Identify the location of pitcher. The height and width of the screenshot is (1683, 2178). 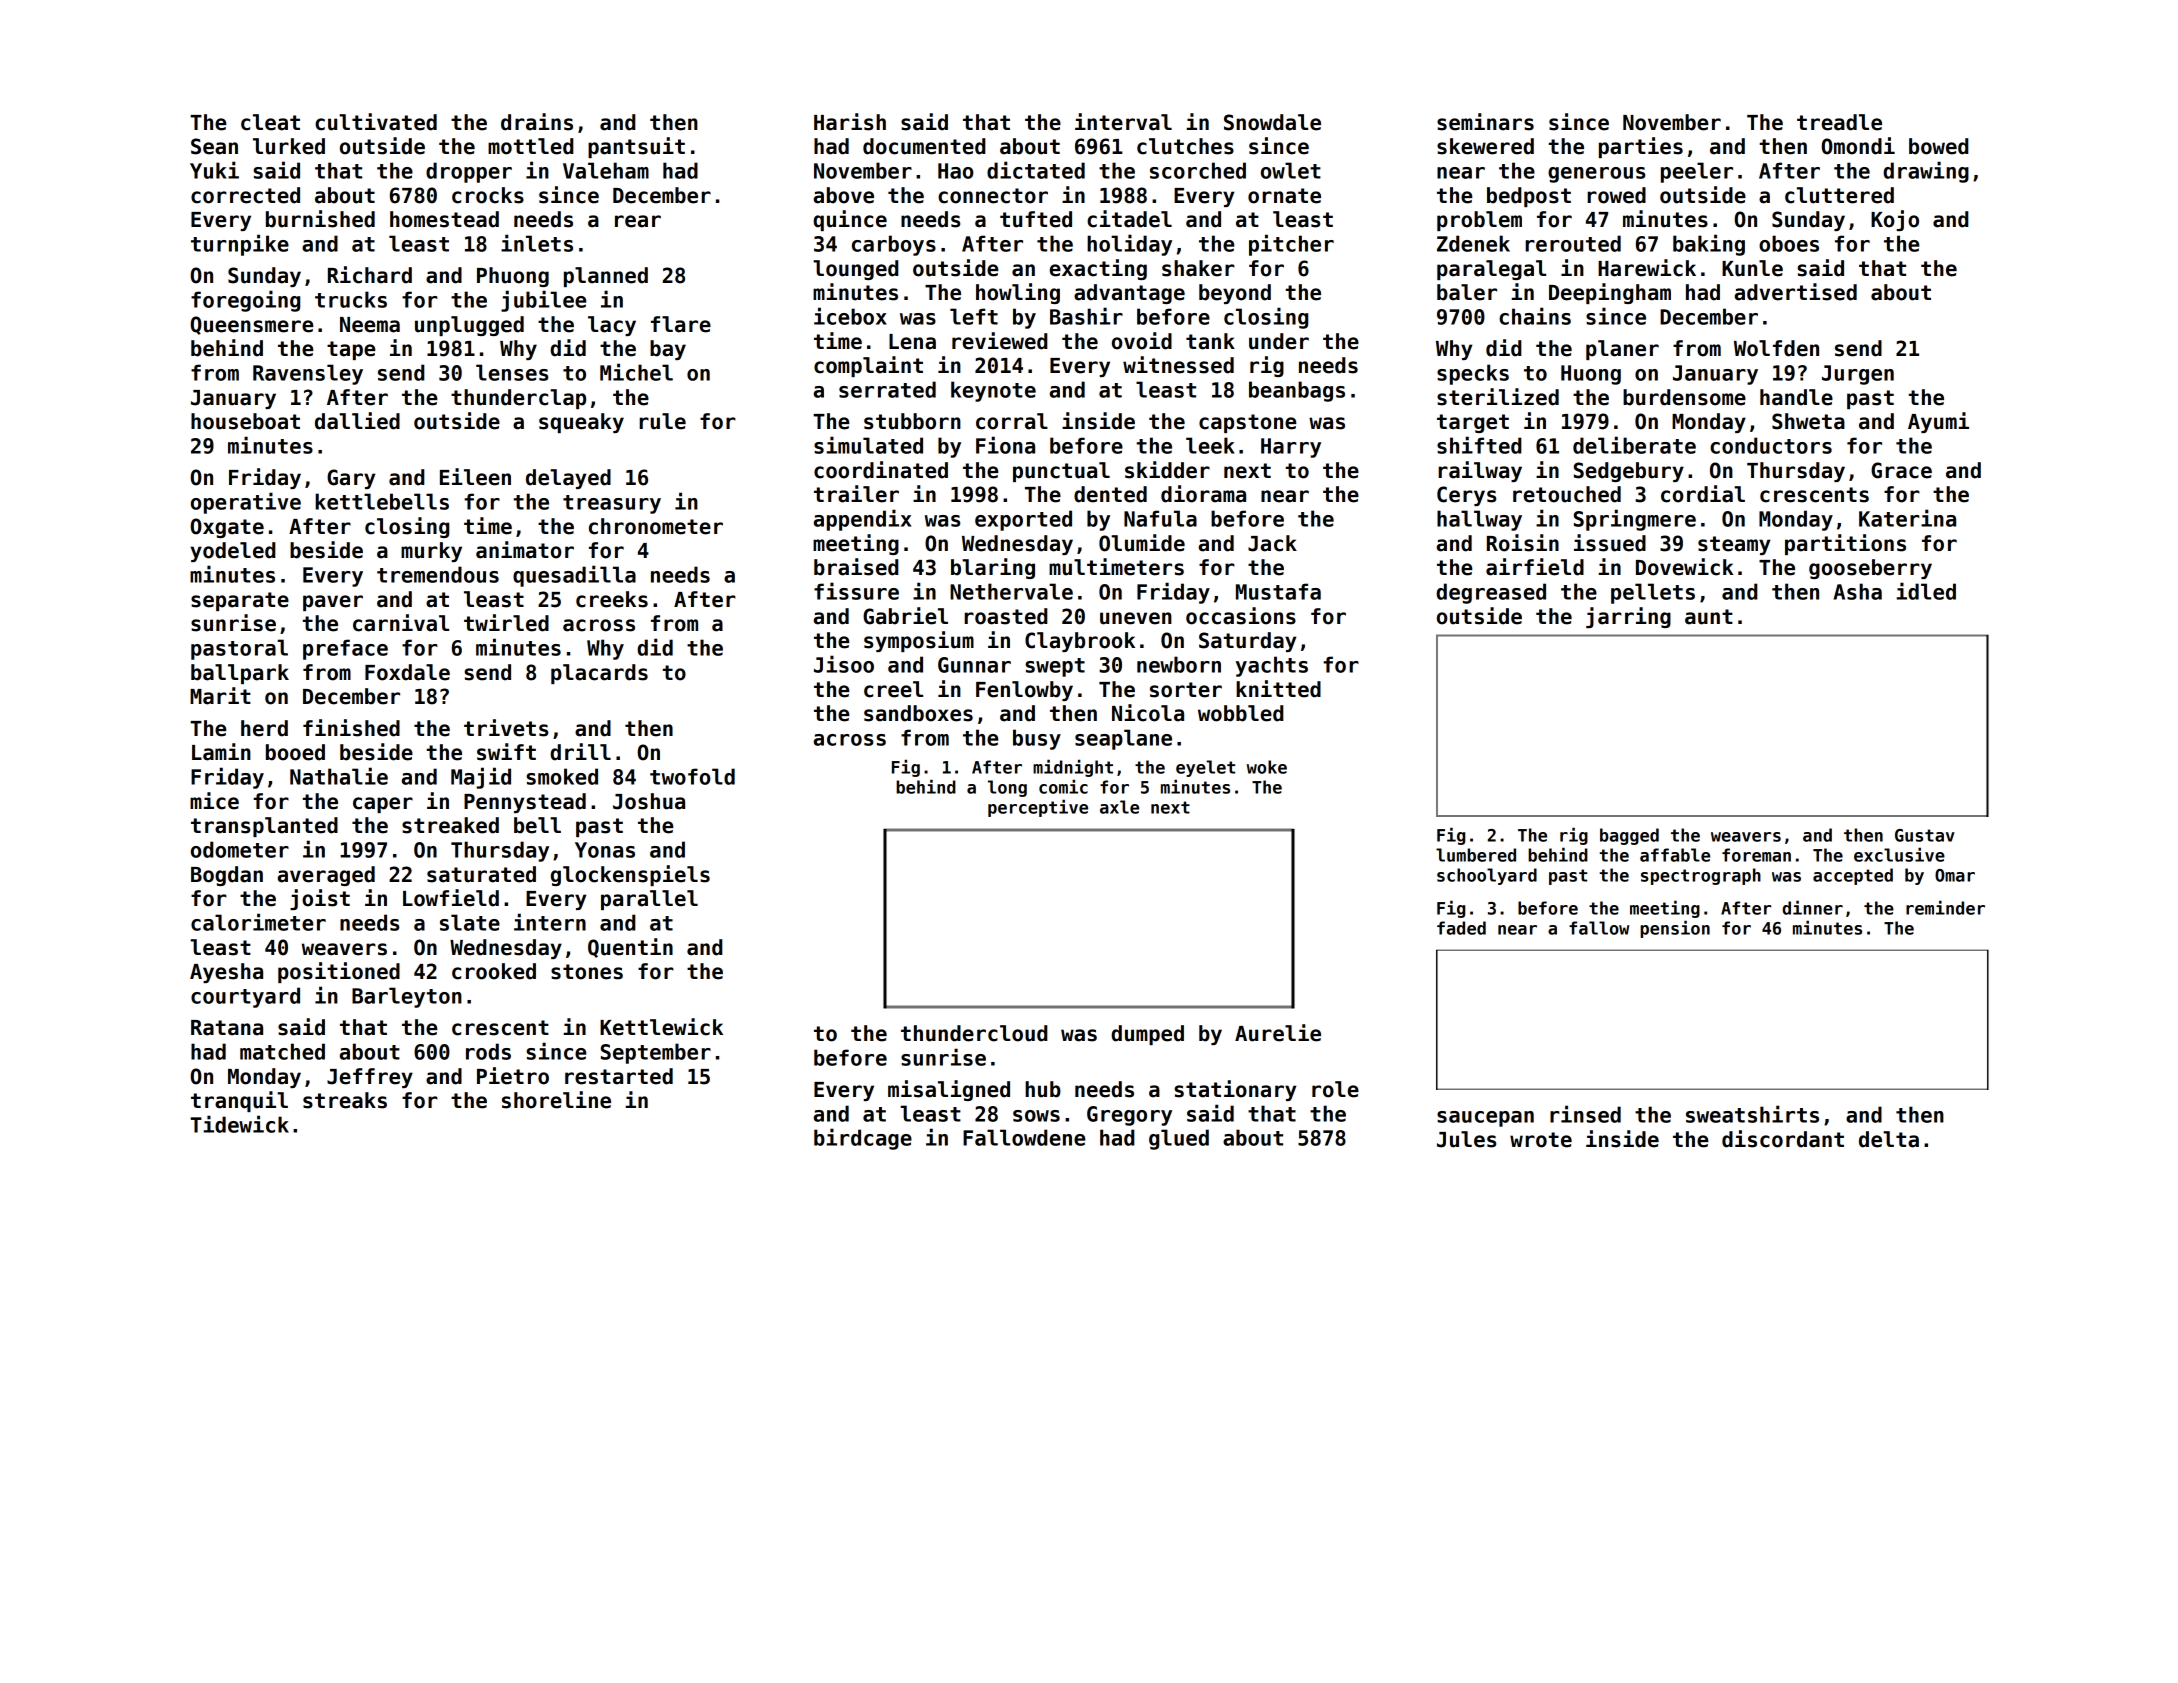
(1291, 245).
